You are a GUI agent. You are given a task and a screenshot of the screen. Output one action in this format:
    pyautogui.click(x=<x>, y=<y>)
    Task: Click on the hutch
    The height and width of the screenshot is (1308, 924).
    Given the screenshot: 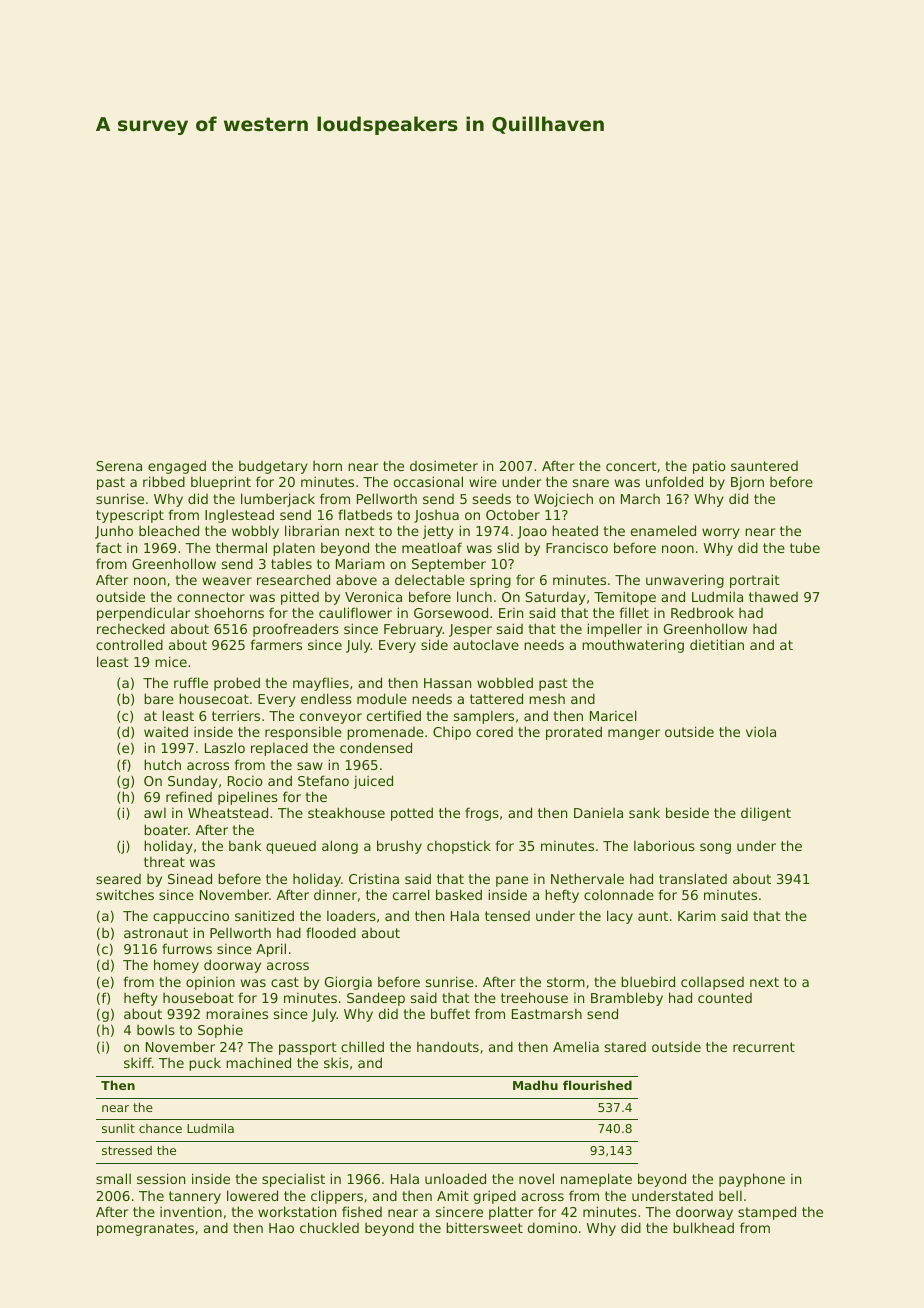 What is the action you would take?
    pyautogui.click(x=162, y=764)
